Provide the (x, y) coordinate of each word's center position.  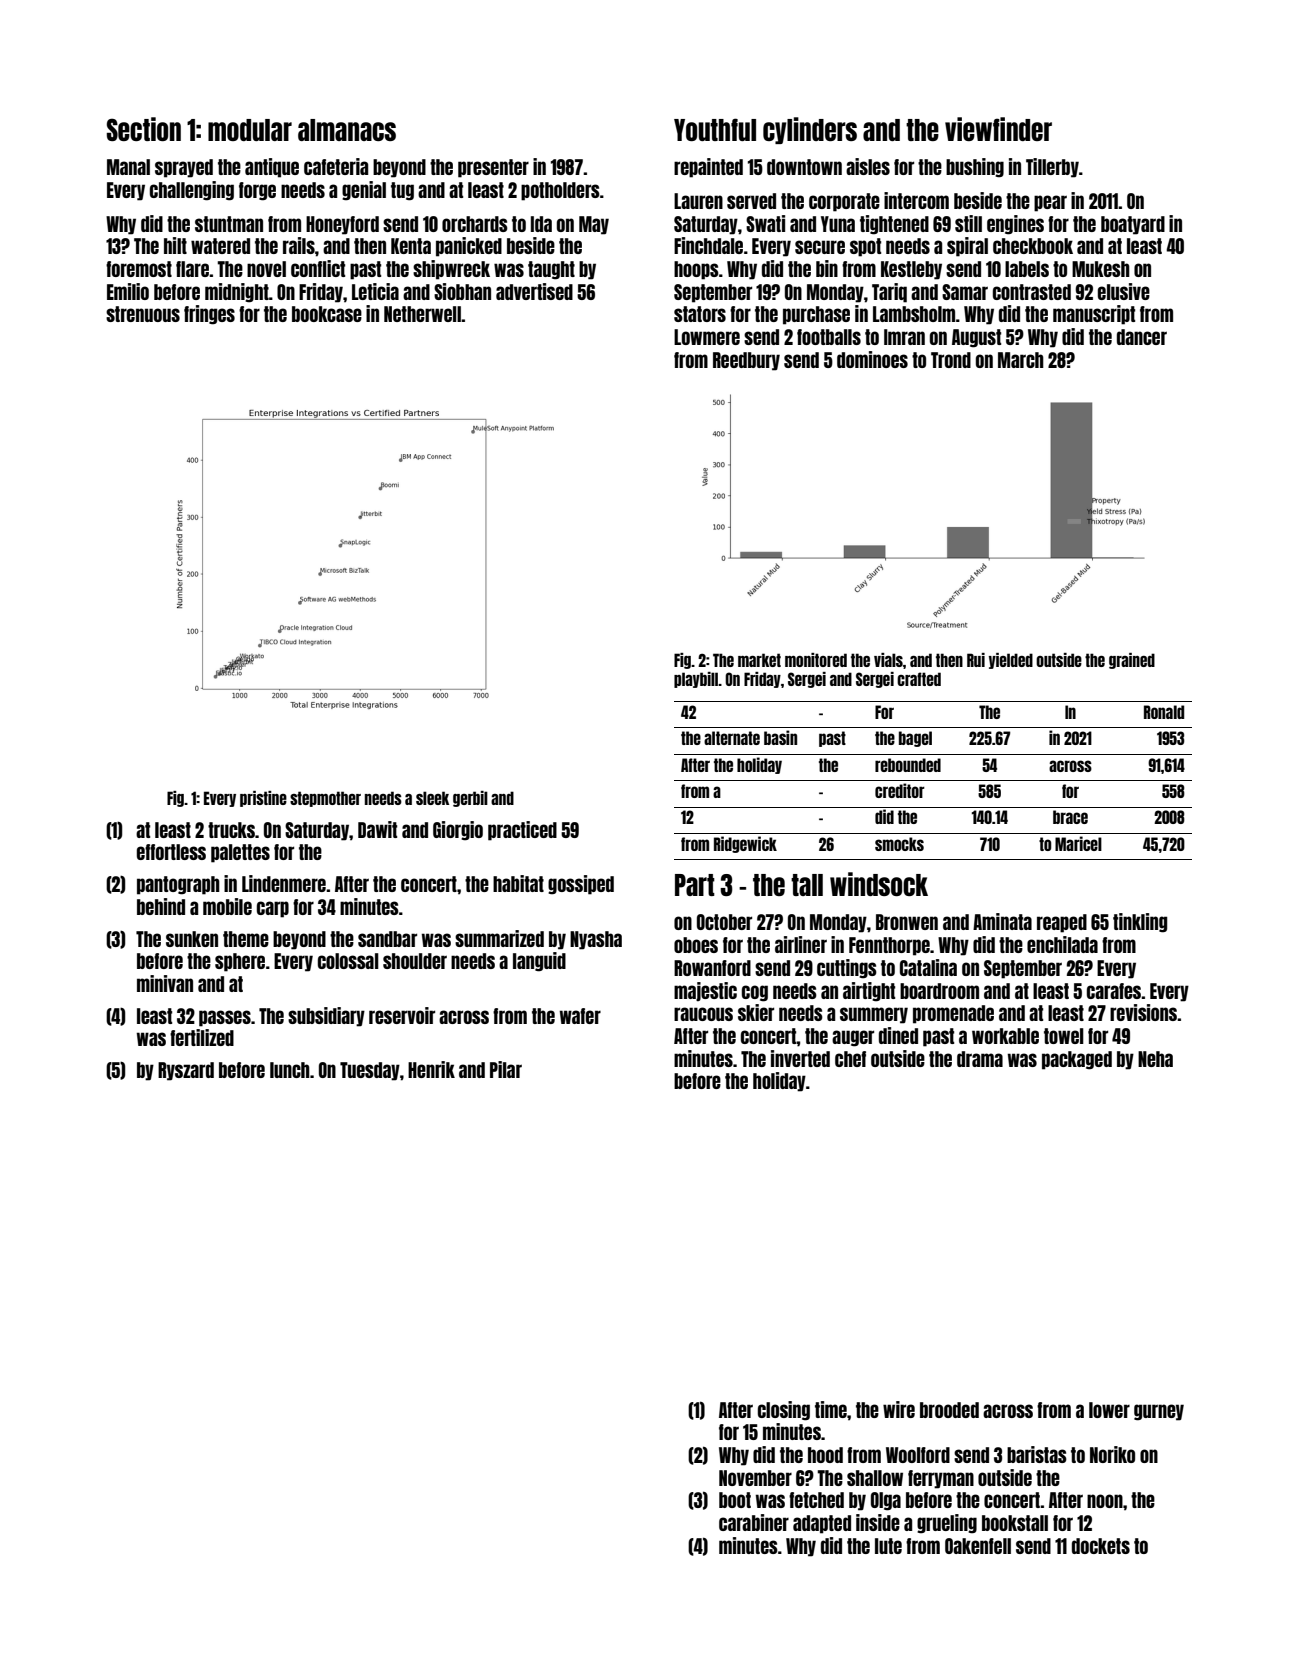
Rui (976, 660)
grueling (947, 1524)
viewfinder (998, 129)
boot (735, 1500)
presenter (493, 168)
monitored (816, 660)
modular (250, 130)
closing (784, 1411)
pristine (263, 799)
